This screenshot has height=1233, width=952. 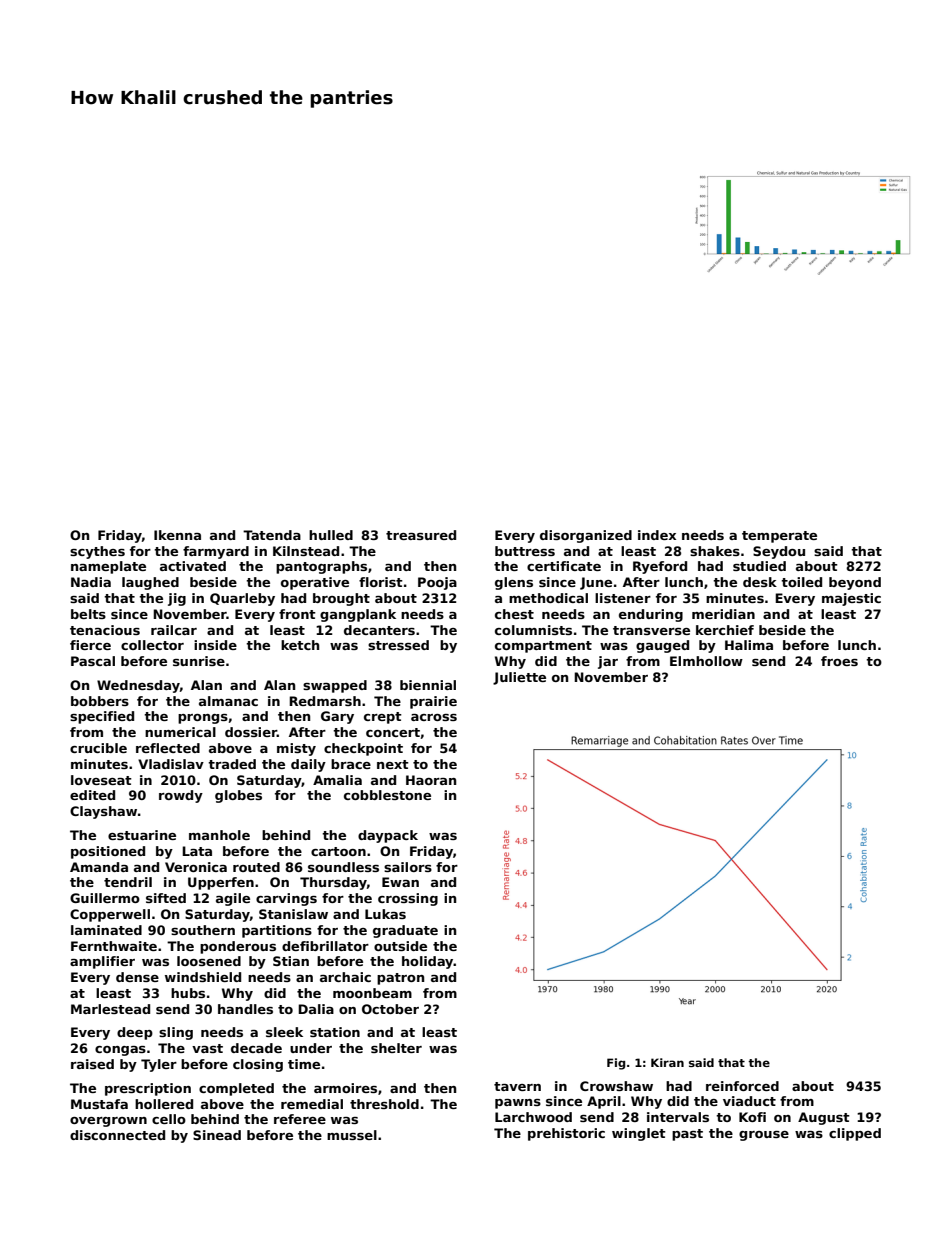 I want to click on holiday, so click(x=428, y=962).
